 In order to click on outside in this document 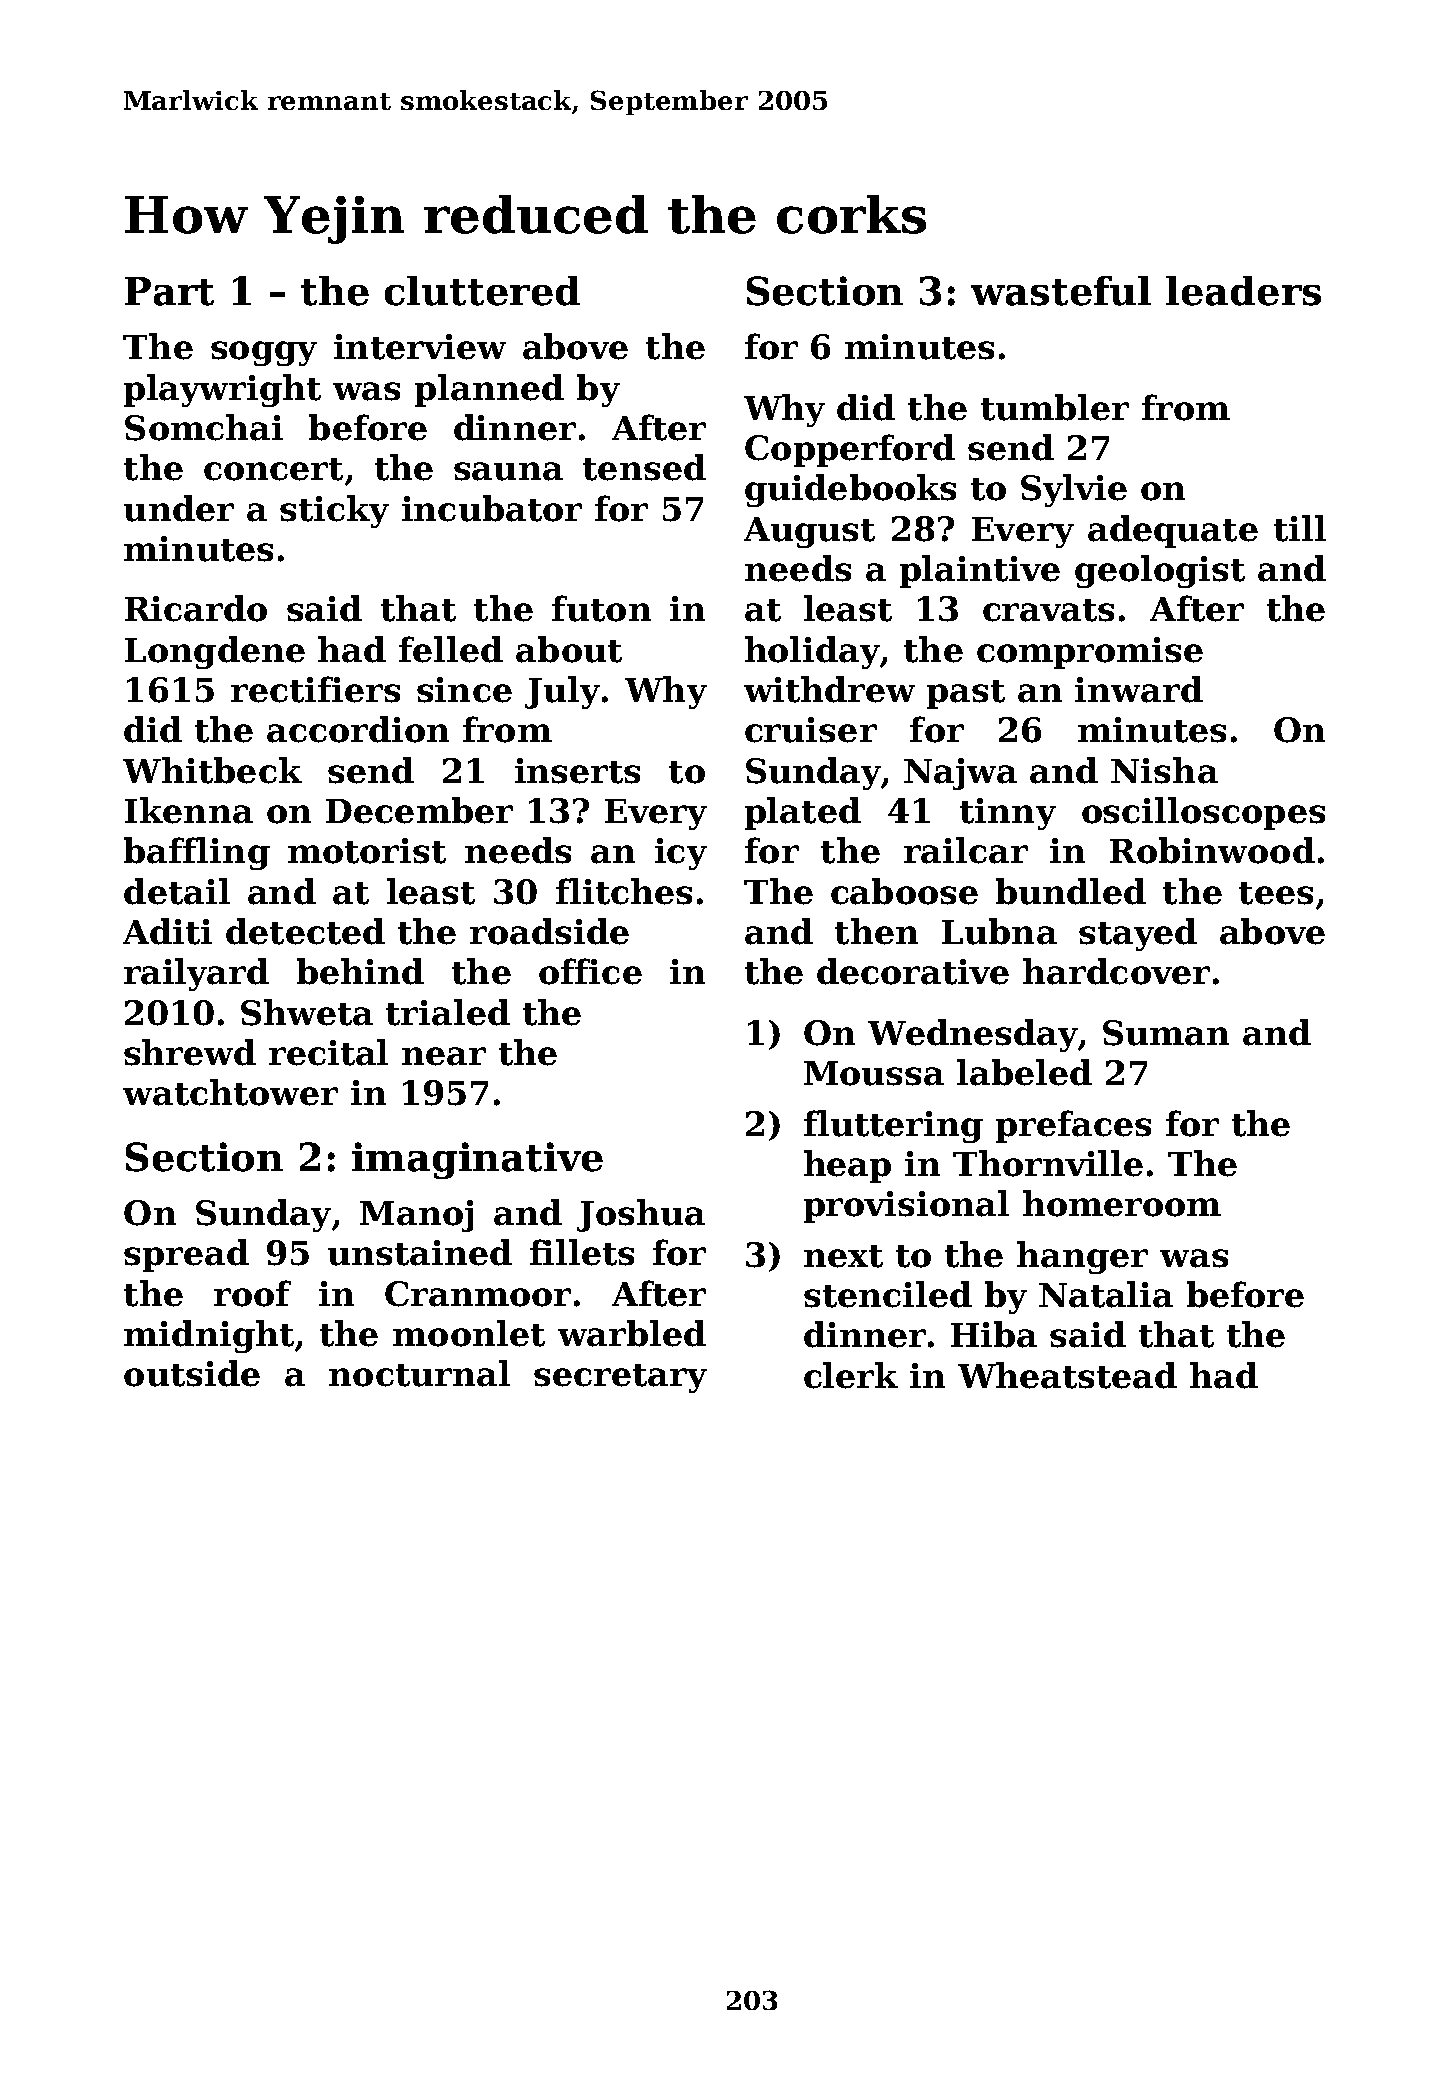, I will do `click(192, 1373)`.
